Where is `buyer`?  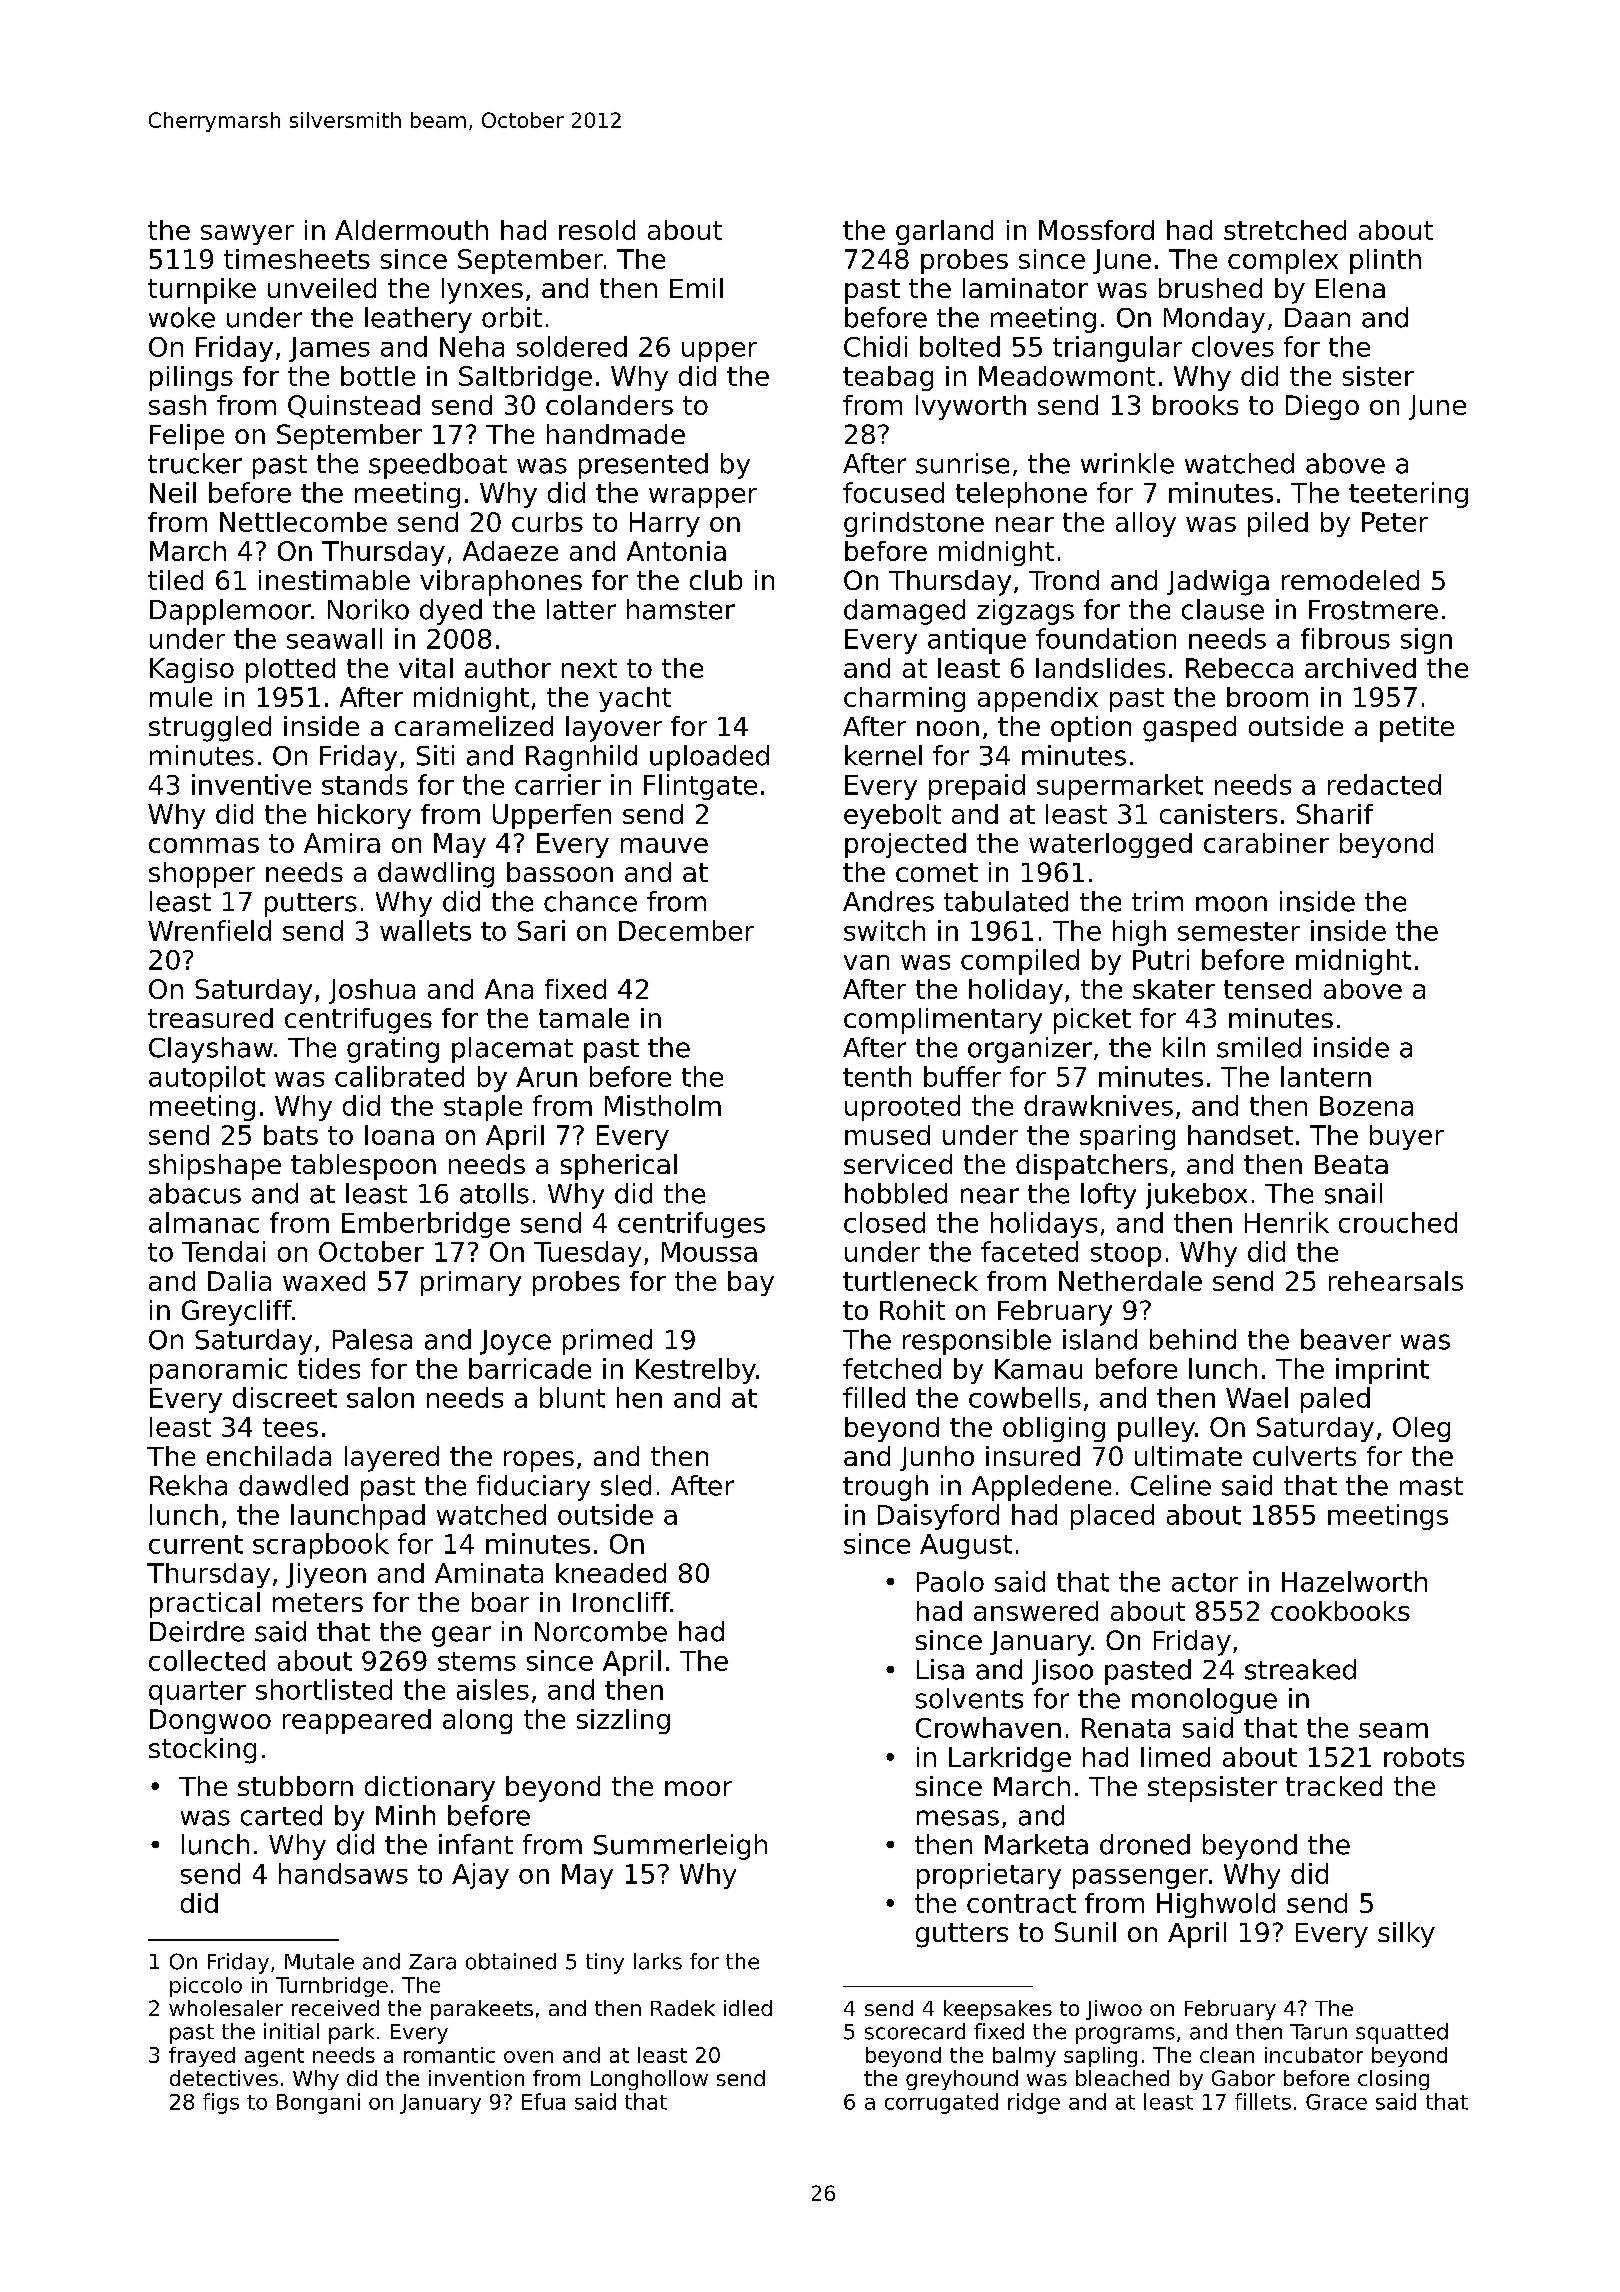
buyer is located at coordinates (1407, 1137).
